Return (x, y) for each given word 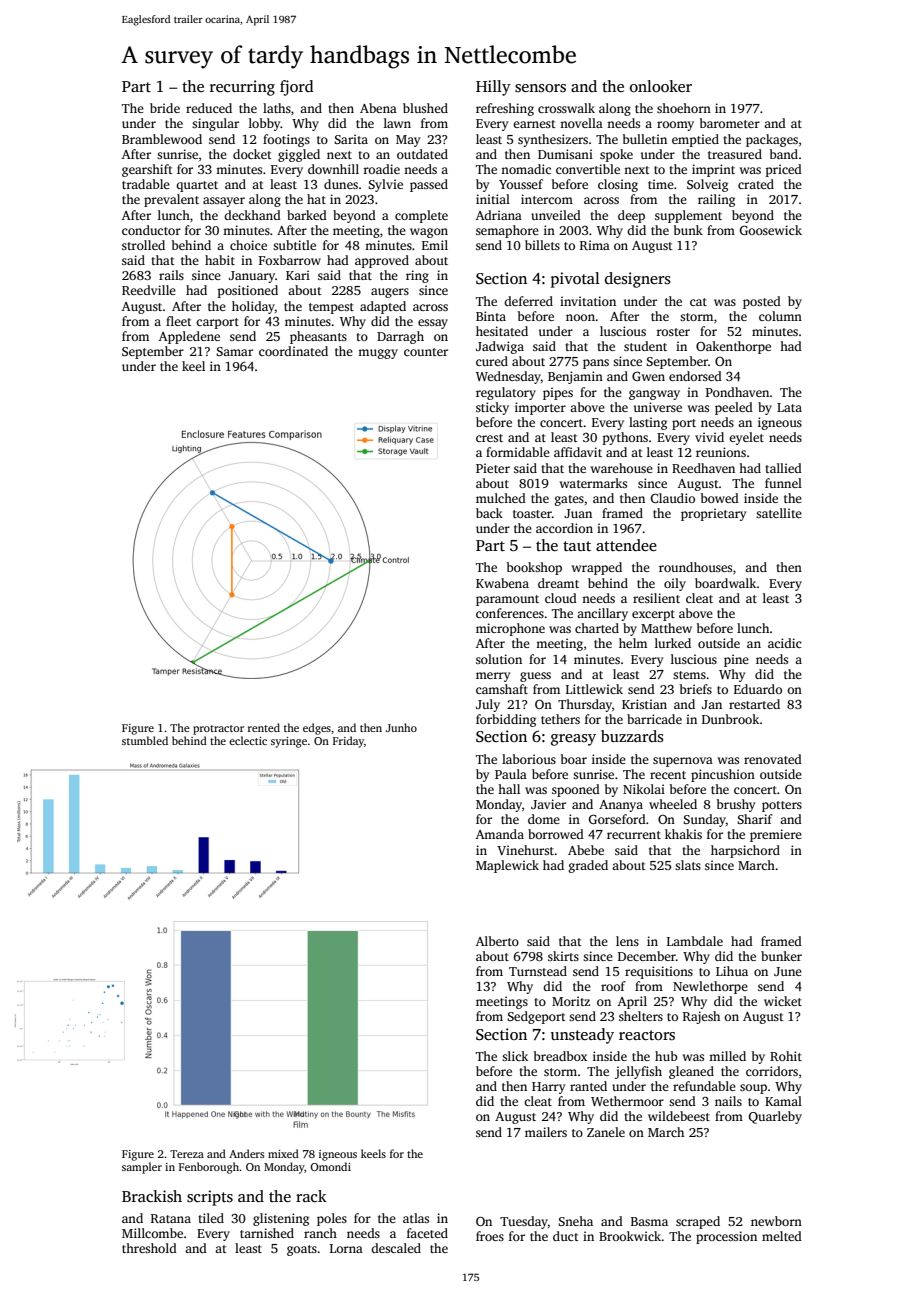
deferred (528, 301)
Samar (234, 351)
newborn (776, 1221)
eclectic (248, 740)
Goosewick (771, 230)
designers (638, 280)
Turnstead (538, 971)
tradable (146, 184)
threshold (149, 1248)
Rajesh (701, 1017)
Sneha (575, 1221)
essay (433, 324)
